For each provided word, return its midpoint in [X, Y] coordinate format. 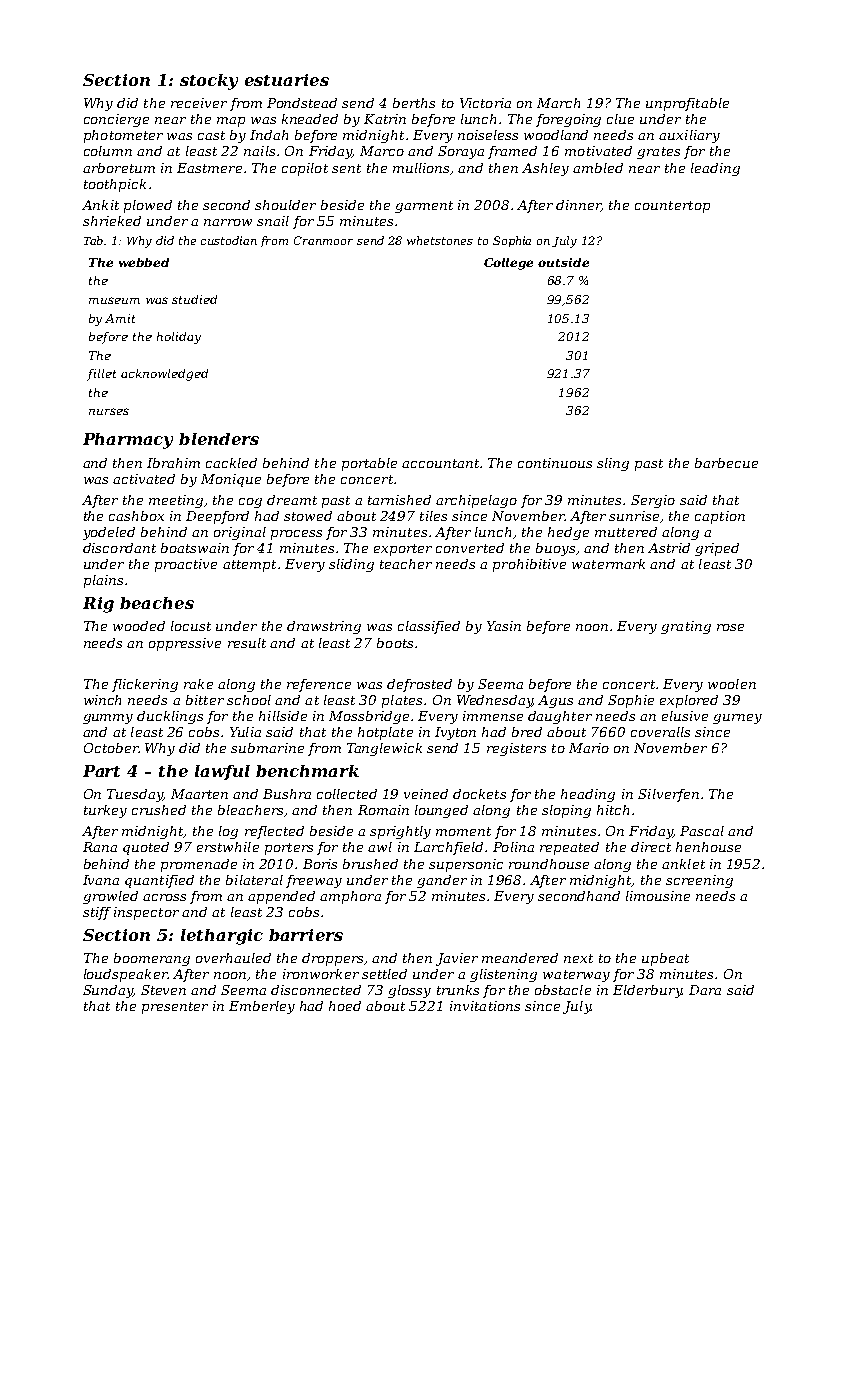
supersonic [466, 865]
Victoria [485, 103]
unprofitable [687, 104]
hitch [613, 810]
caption [720, 517]
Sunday [108, 991]
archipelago [476, 501]
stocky [209, 82]
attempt [249, 566]
